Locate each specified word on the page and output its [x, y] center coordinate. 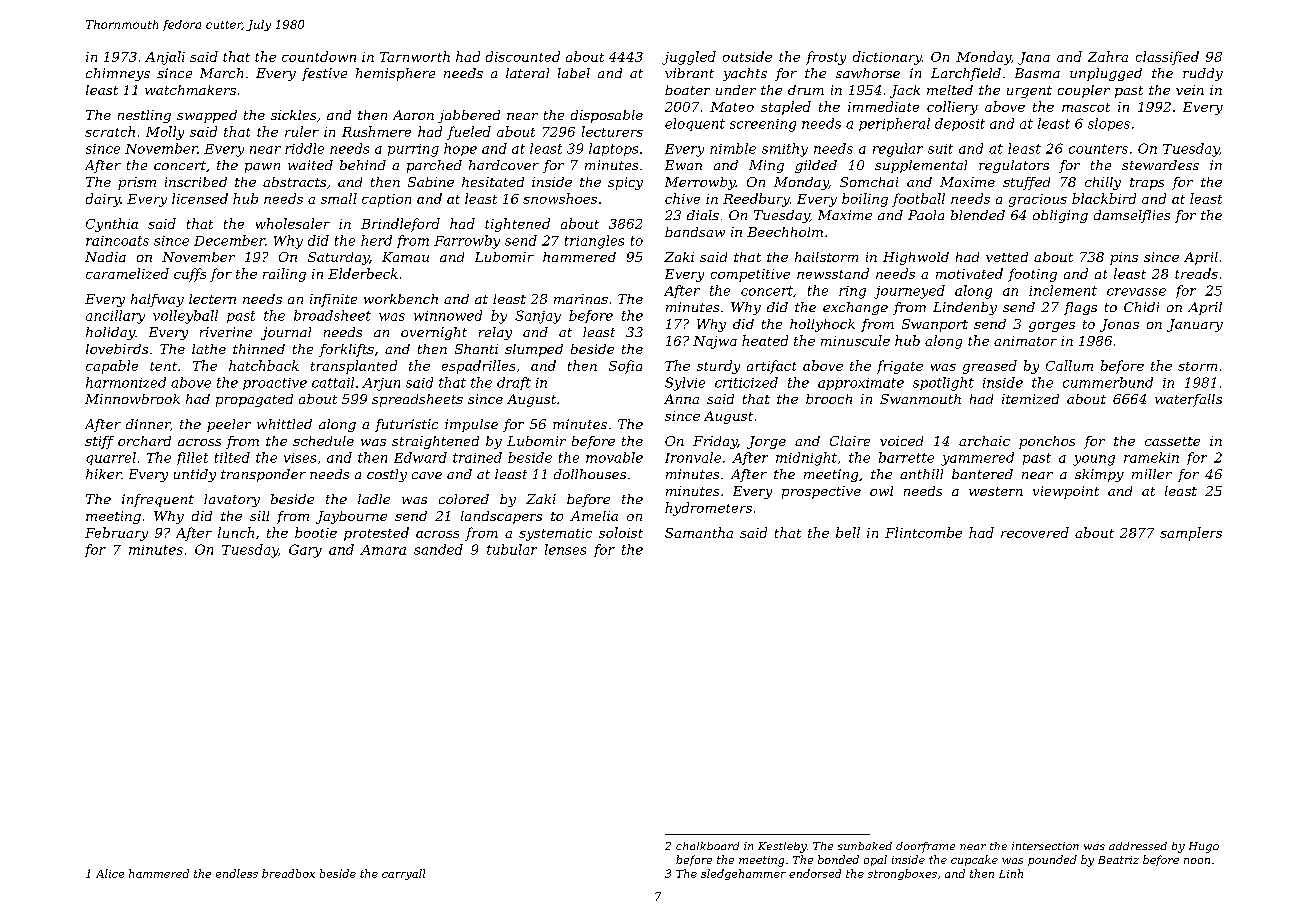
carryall [403, 874]
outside [747, 56]
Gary [305, 551]
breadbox [288, 873]
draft [514, 383]
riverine [226, 332]
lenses [565, 549]
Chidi [1141, 307]
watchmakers [190, 90]
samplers [1191, 534]
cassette [1172, 441]
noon [1197, 861]
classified [1167, 58]
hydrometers [708, 509]
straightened [435, 442]
